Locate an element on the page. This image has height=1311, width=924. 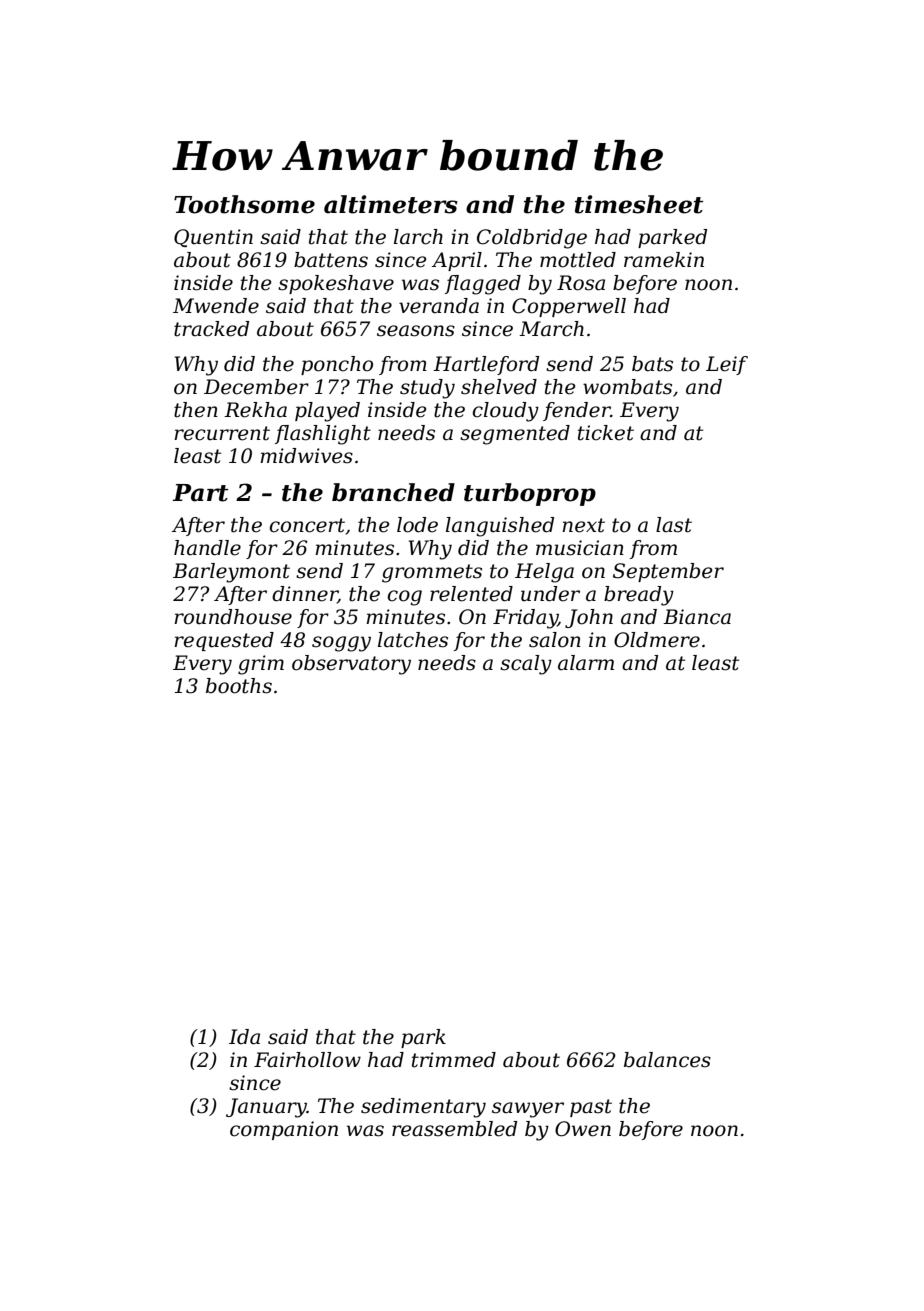
shelved is located at coordinates (499, 387).
